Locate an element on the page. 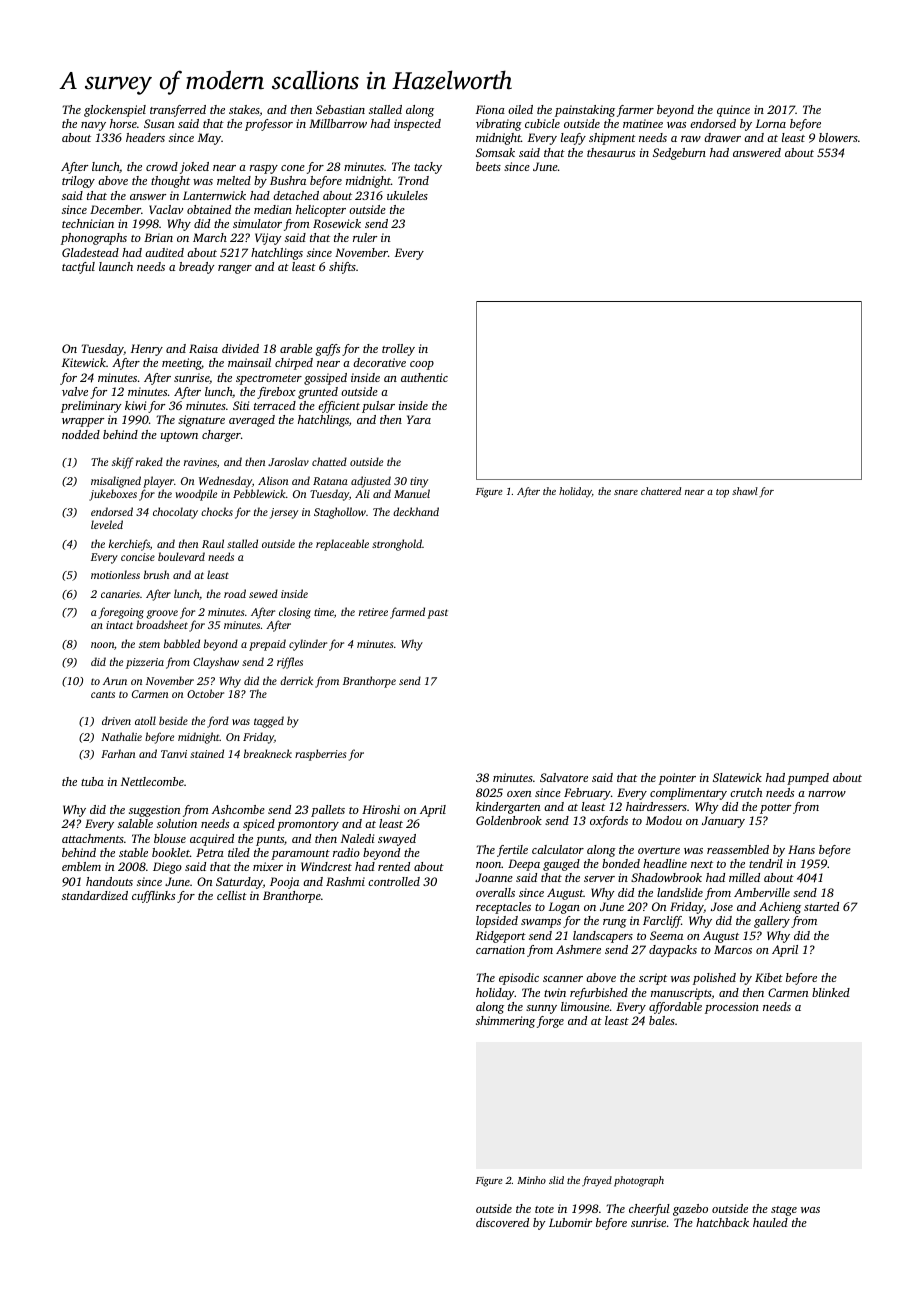  attachments is located at coordinates (93, 838).
